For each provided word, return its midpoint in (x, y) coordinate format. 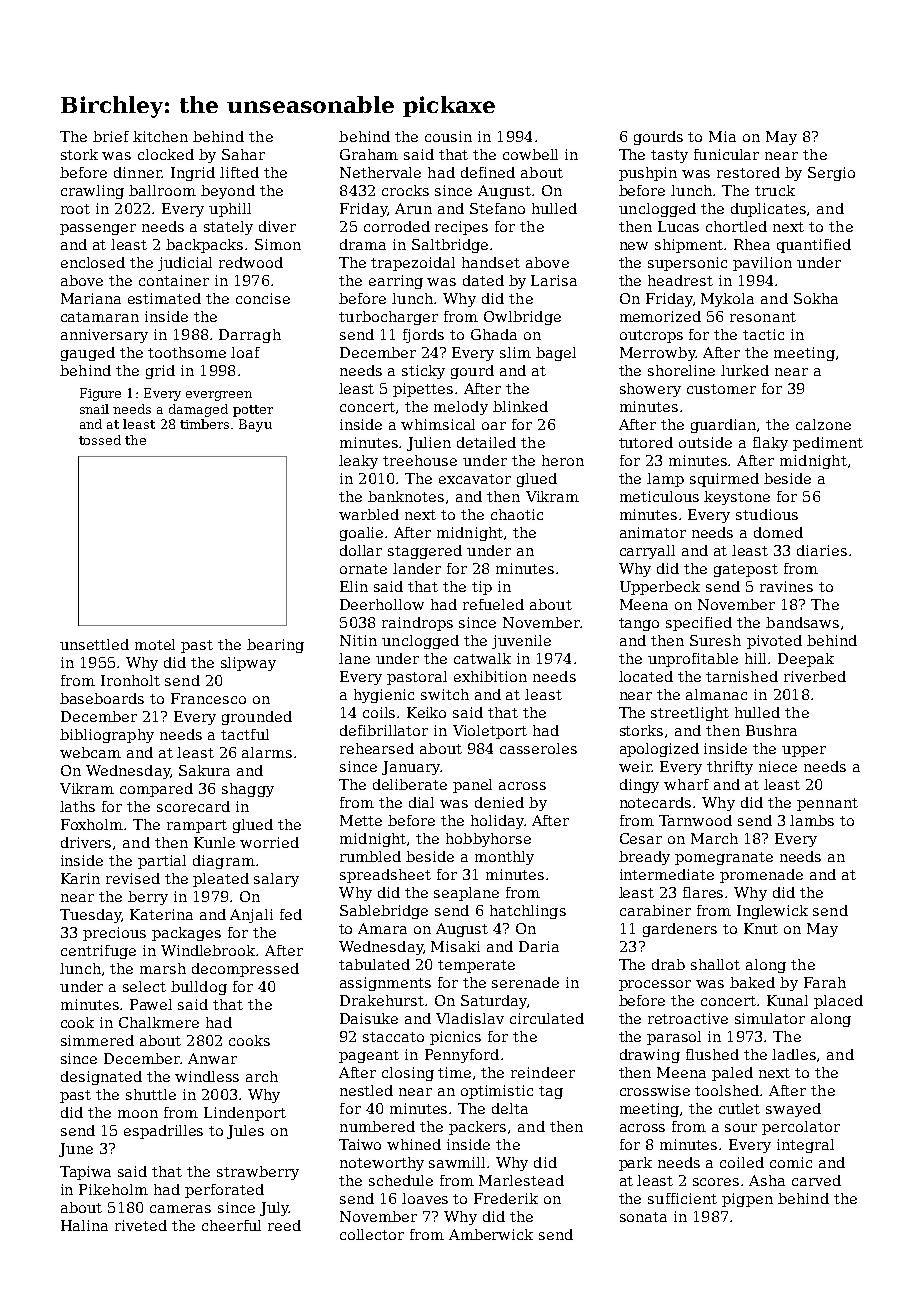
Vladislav (470, 1018)
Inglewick (772, 912)
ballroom (162, 190)
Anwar (212, 1058)
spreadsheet (385, 876)
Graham (369, 154)
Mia (722, 136)
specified (699, 624)
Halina (84, 1225)
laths (77, 806)
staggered (425, 552)
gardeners (680, 930)
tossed (100, 440)
